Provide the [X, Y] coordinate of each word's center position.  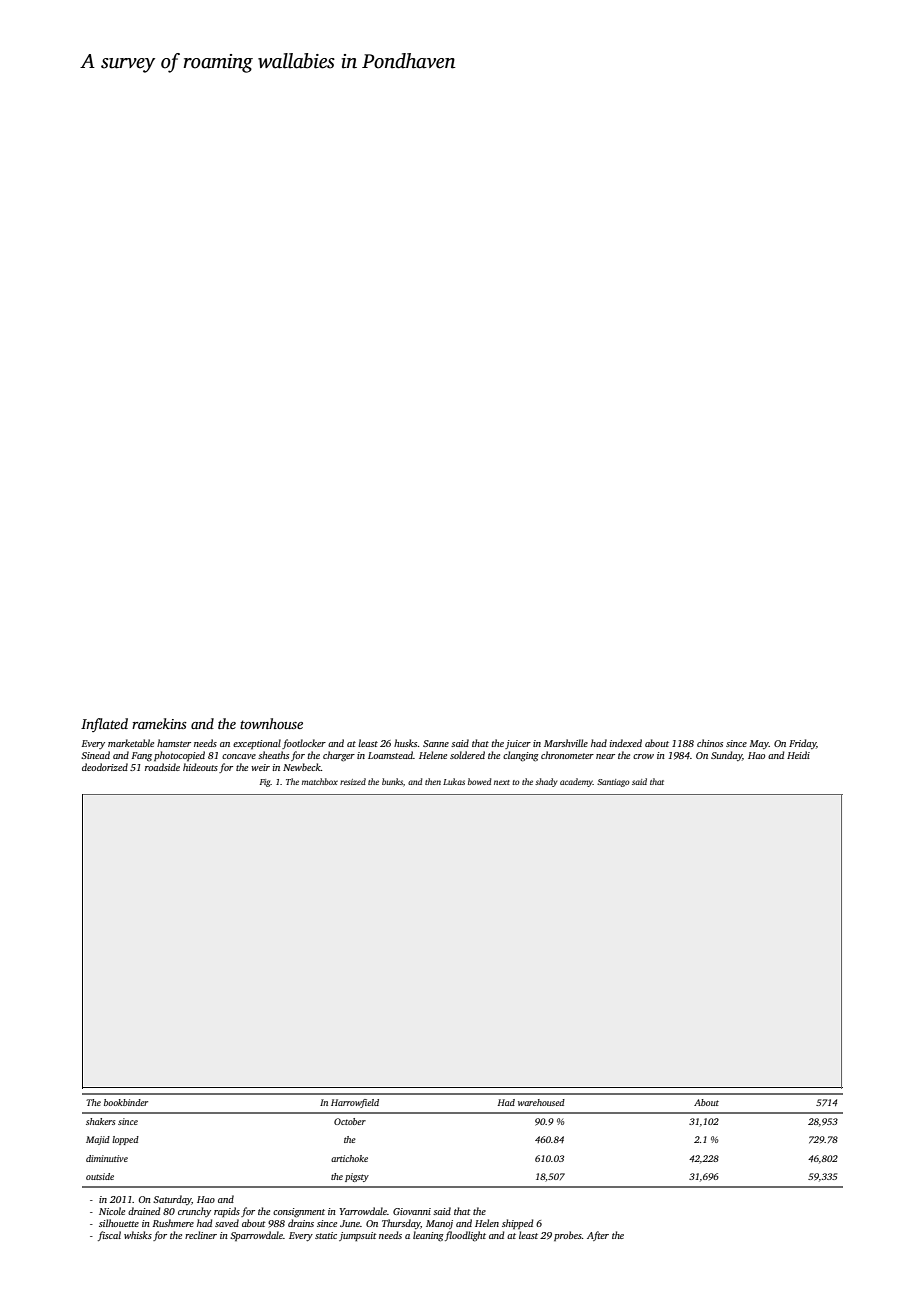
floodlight [465, 1236]
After [598, 1236]
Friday [802, 744]
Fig [265, 783]
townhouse [271, 723]
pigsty [357, 1177]
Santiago [613, 783]
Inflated [104, 725]
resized [353, 781]
